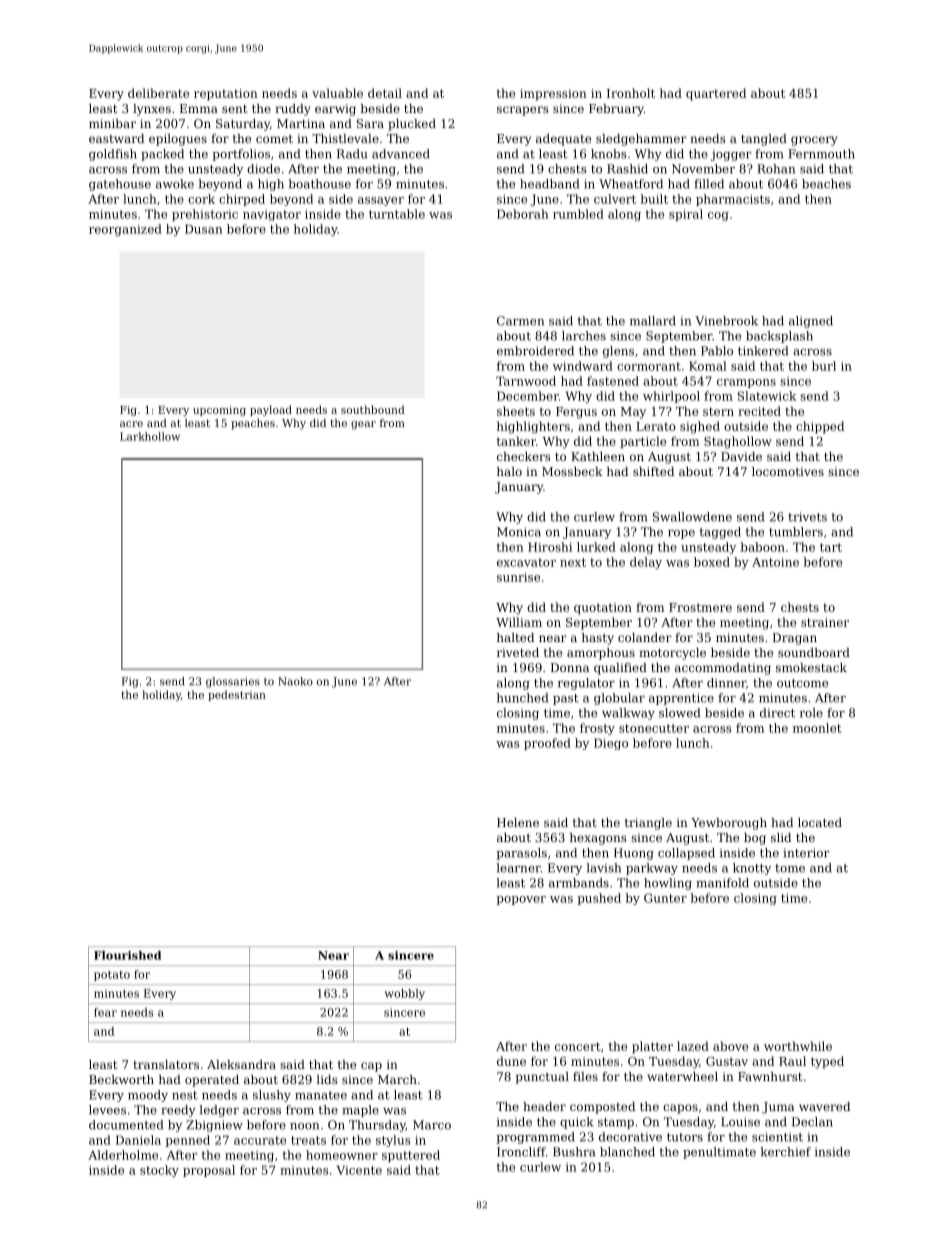 This image has width=952, height=1233. Describe the element at coordinates (522, 214) in the image. I see `Deborah` at that location.
